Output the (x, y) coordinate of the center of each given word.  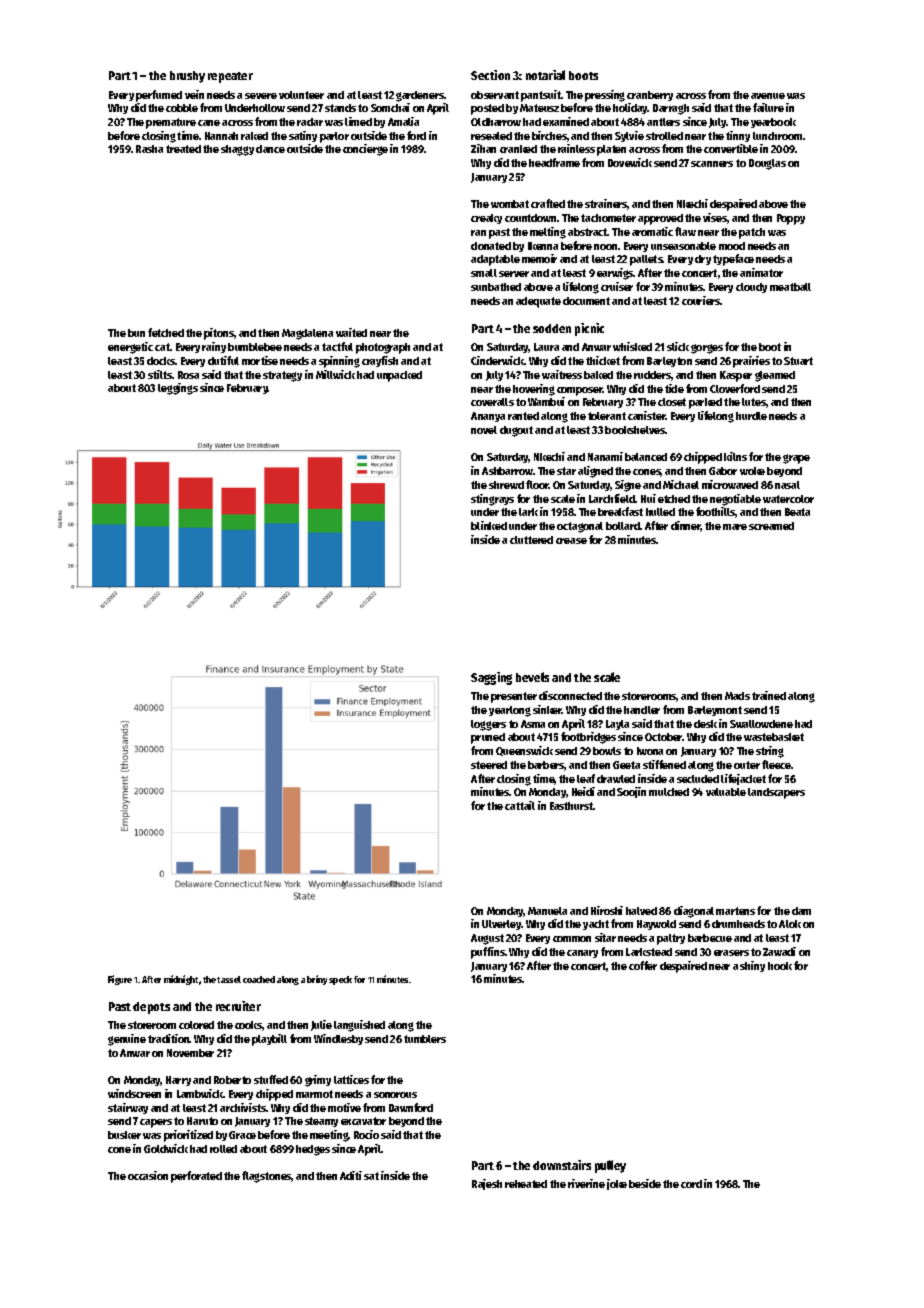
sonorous (395, 1095)
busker (124, 1135)
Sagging (491, 678)
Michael (681, 484)
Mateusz (539, 108)
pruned (488, 738)
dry (703, 260)
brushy (187, 77)
